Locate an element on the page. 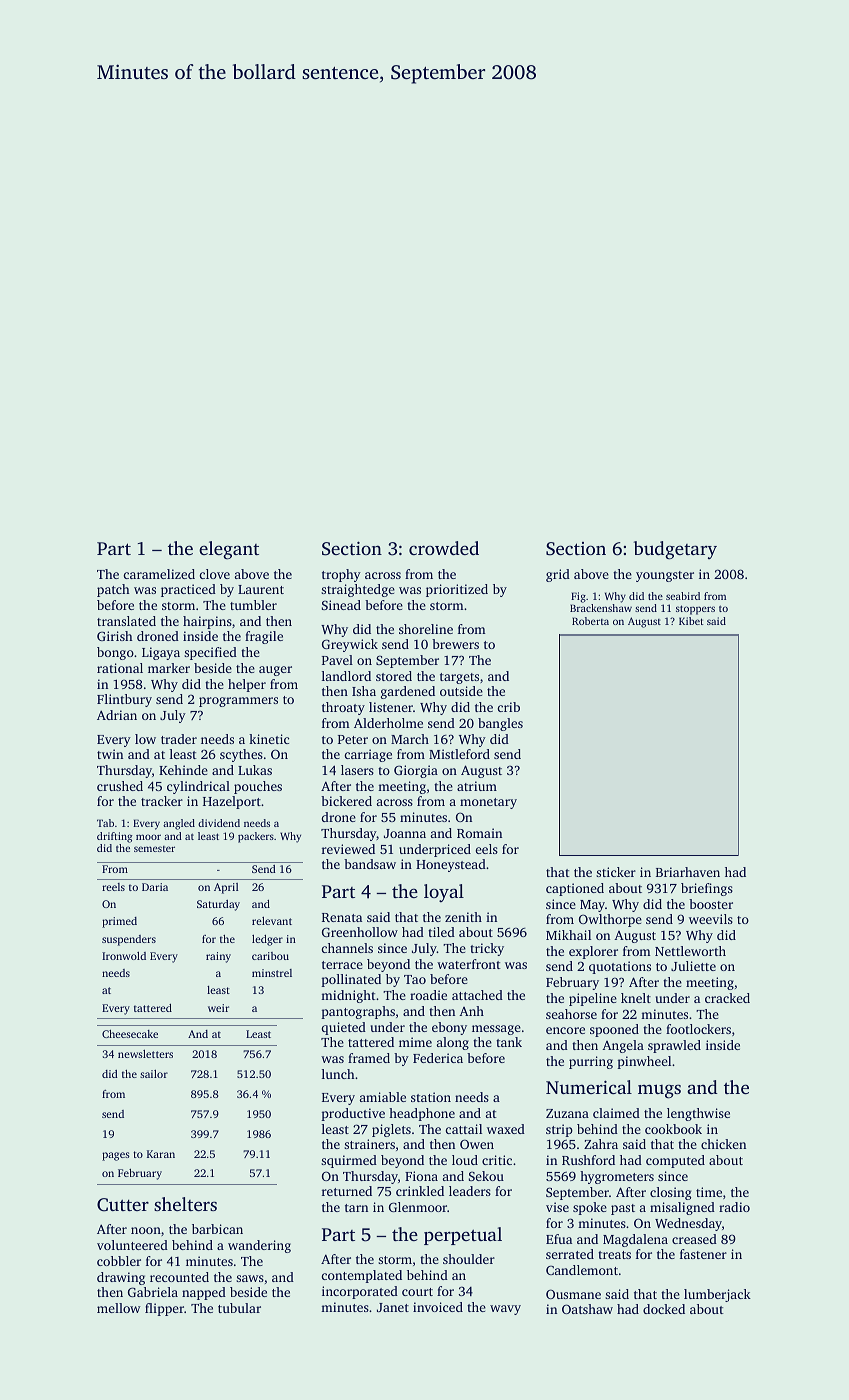 Image resolution: width=849 pixels, height=1400 pixels. programmers is located at coordinates (238, 702).
